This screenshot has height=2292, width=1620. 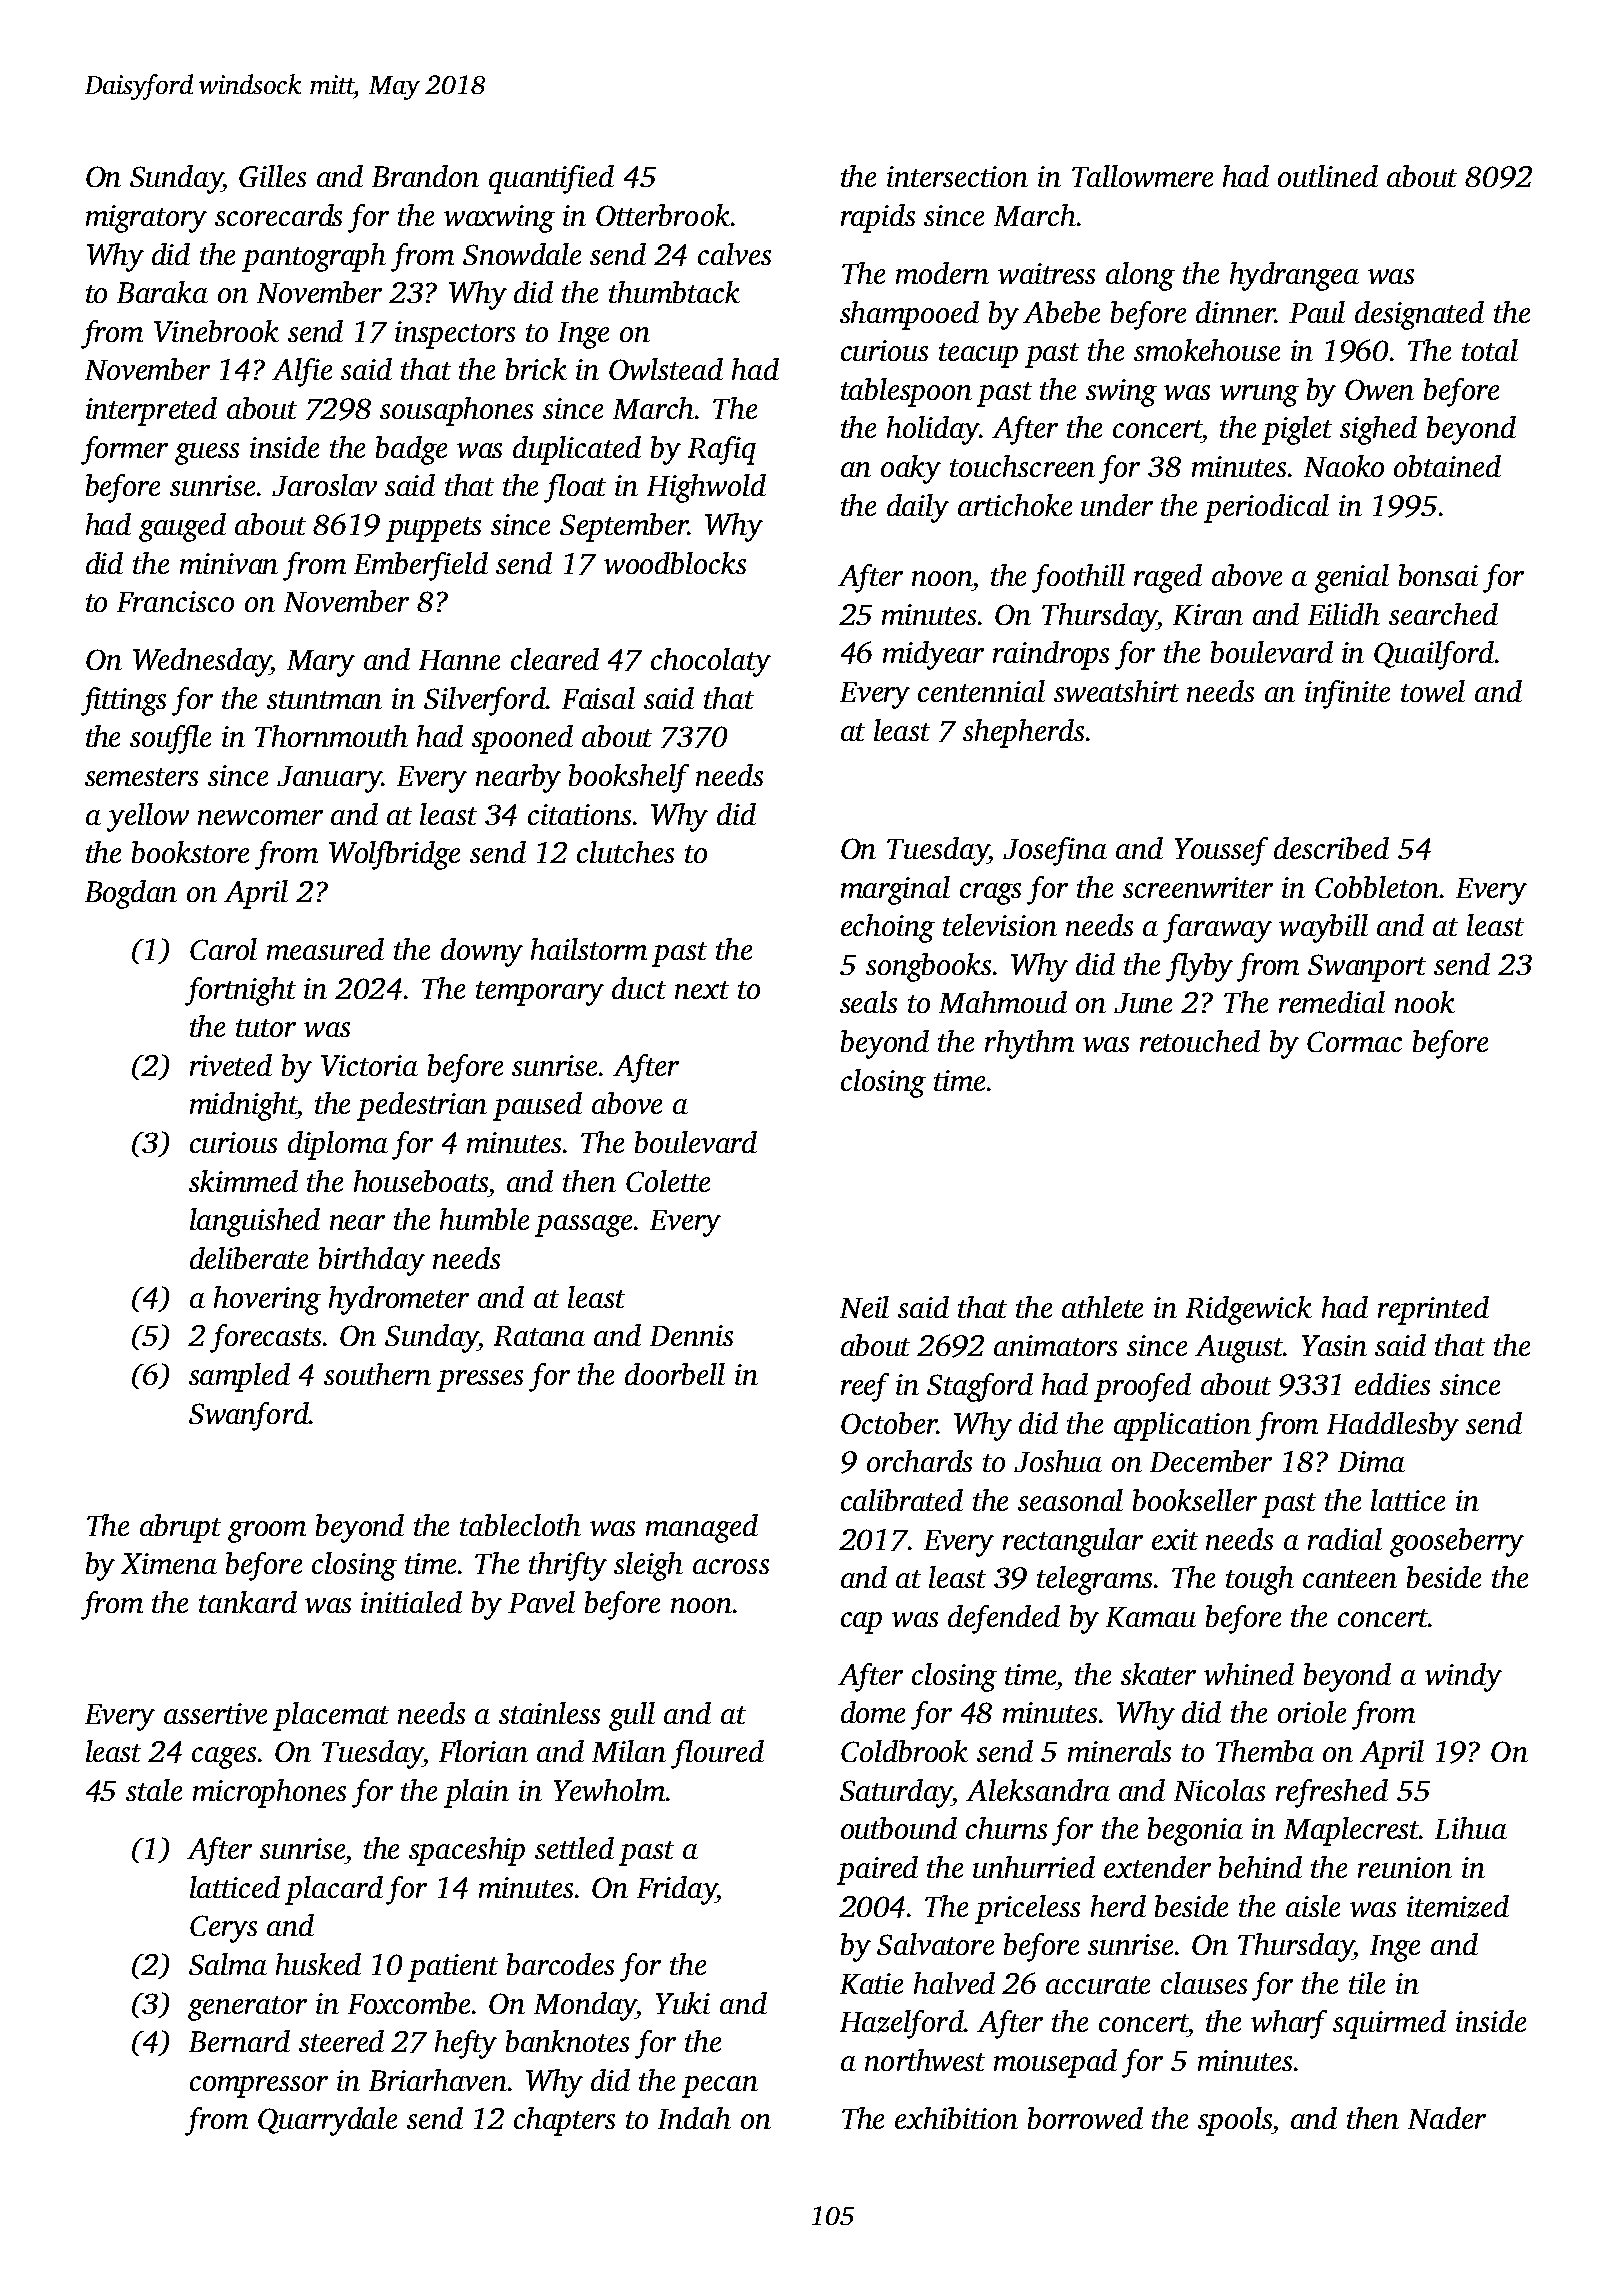 I want to click on Highwold, so click(x=706, y=488).
